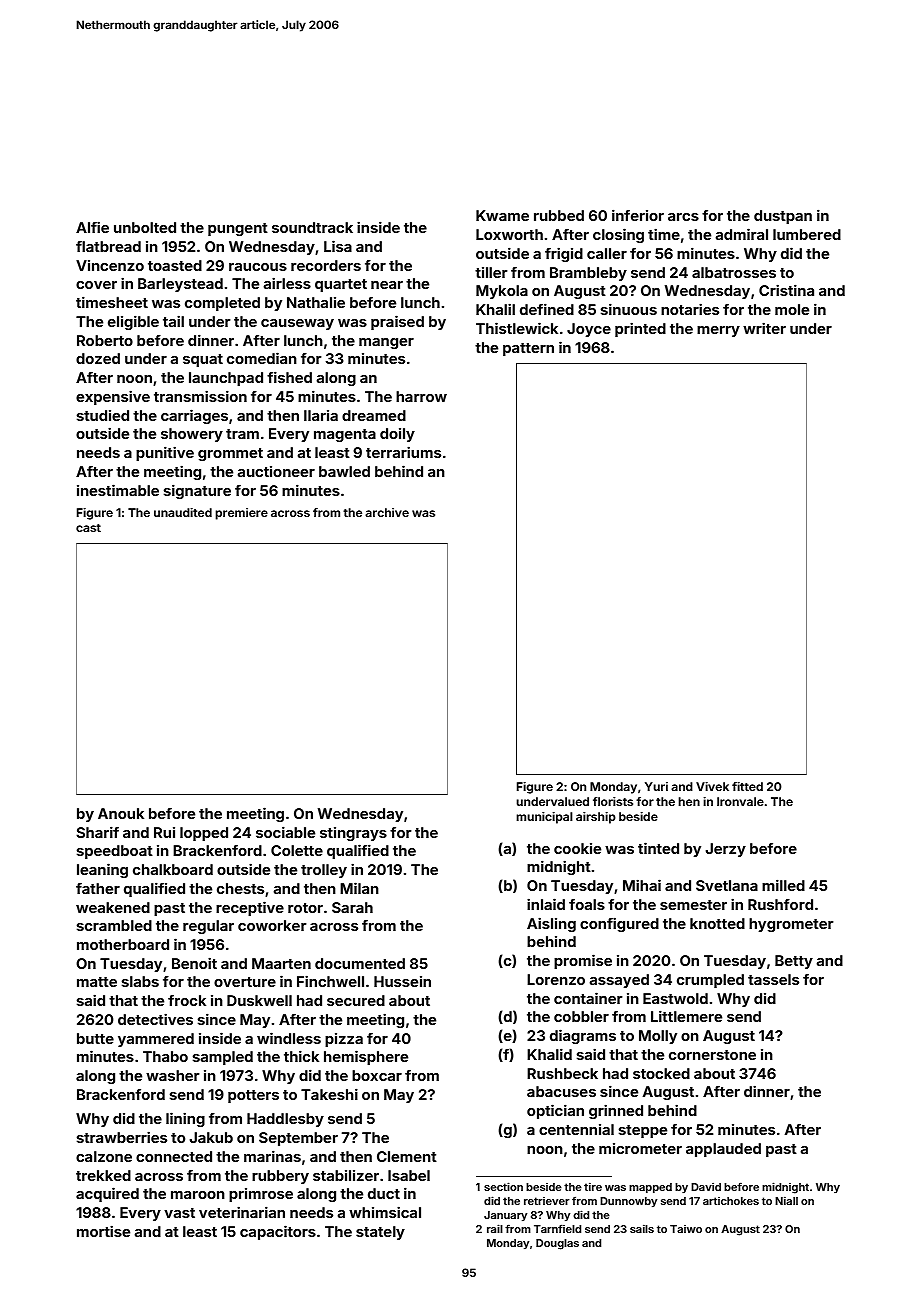 This screenshot has height=1308, width=924. I want to click on archive, so click(387, 512).
